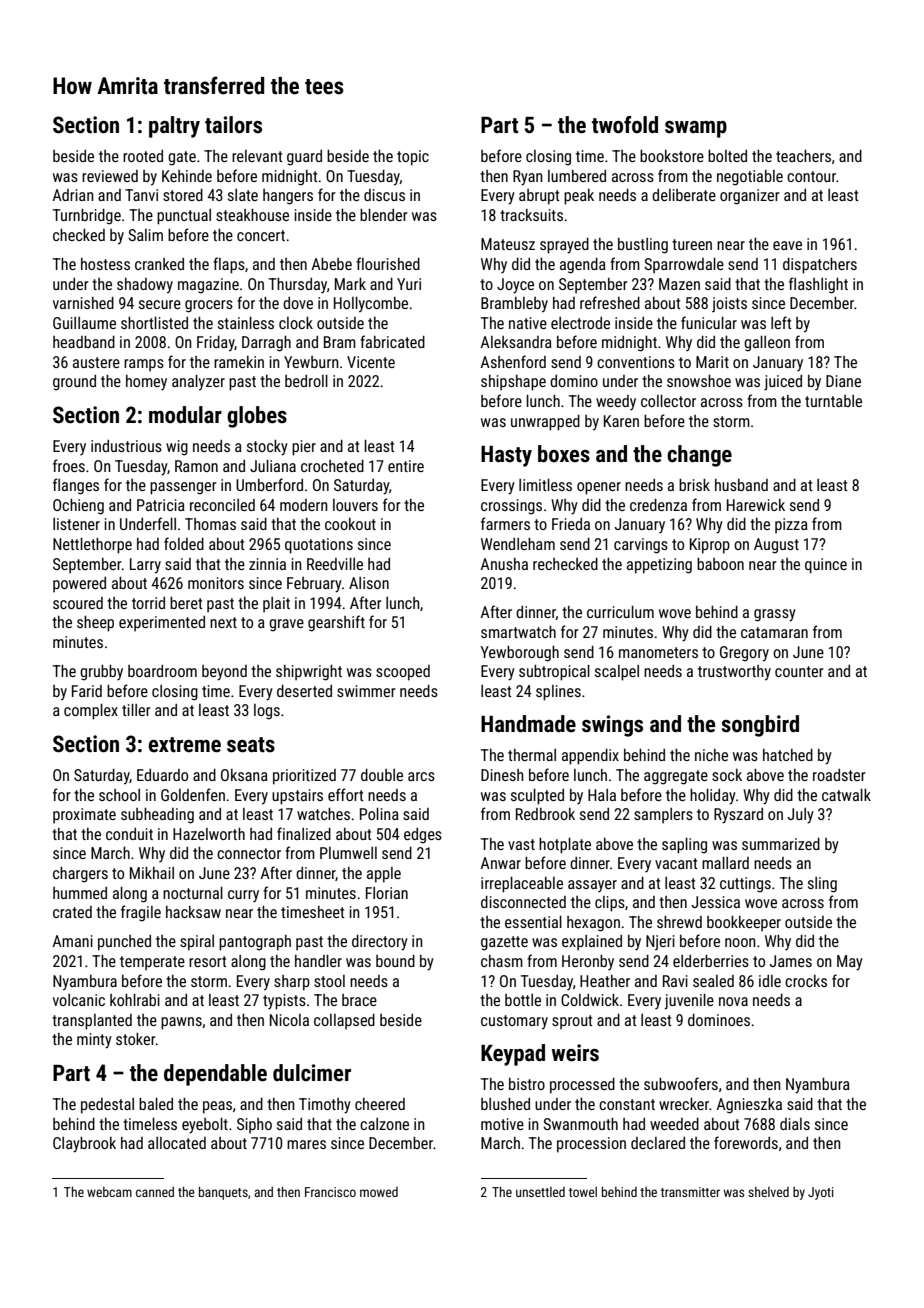 The height and width of the screenshot is (1308, 924). I want to click on Friday, so click(216, 344).
